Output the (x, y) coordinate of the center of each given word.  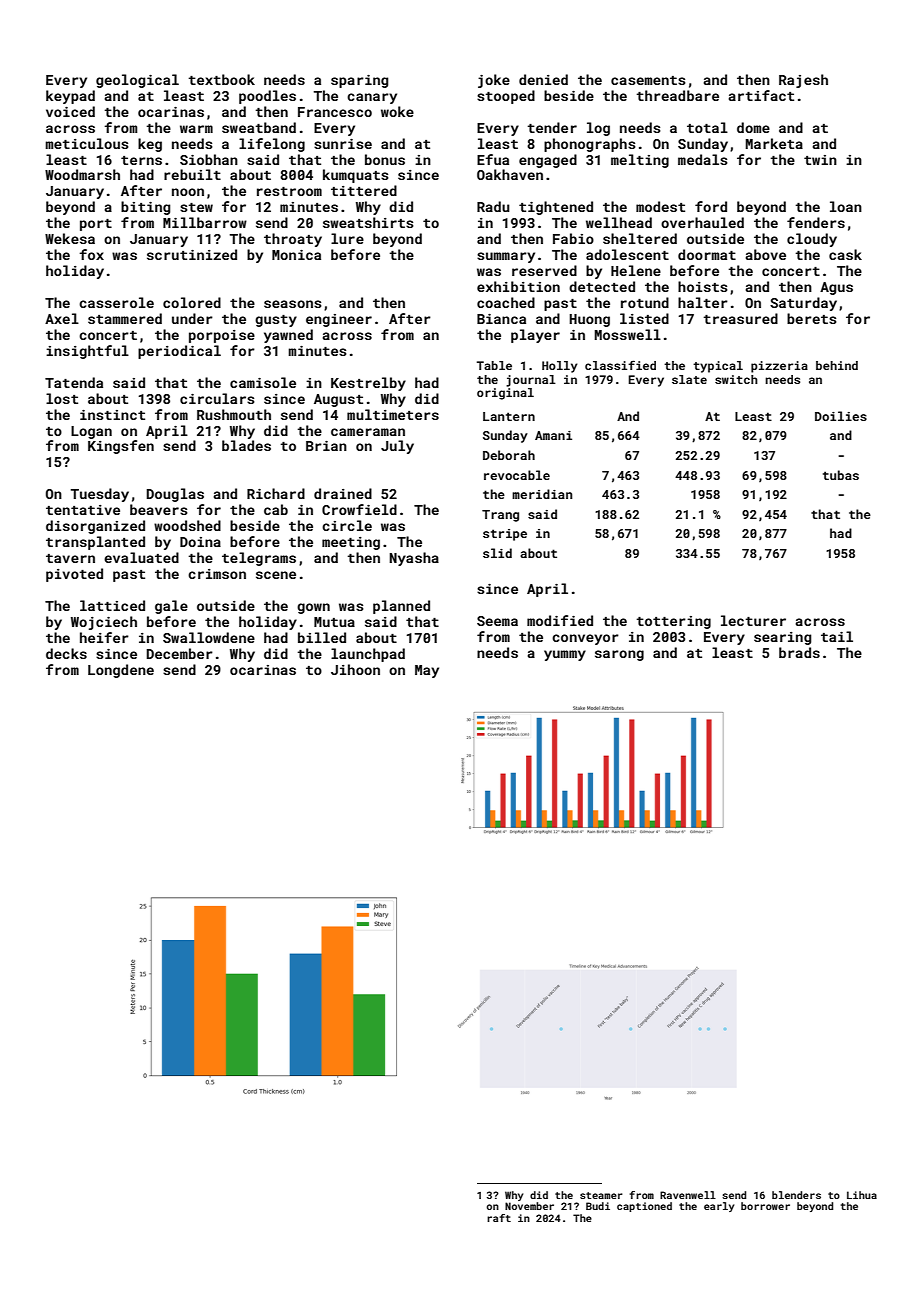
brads (799, 652)
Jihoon (355, 669)
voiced (70, 111)
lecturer (753, 620)
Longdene (121, 671)
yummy (565, 655)
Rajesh (803, 81)
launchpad (368, 655)
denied (543, 79)
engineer (339, 320)
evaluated (141, 557)
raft (499, 1218)
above (765, 254)
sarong (619, 655)
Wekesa (70, 238)
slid (497, 553)
